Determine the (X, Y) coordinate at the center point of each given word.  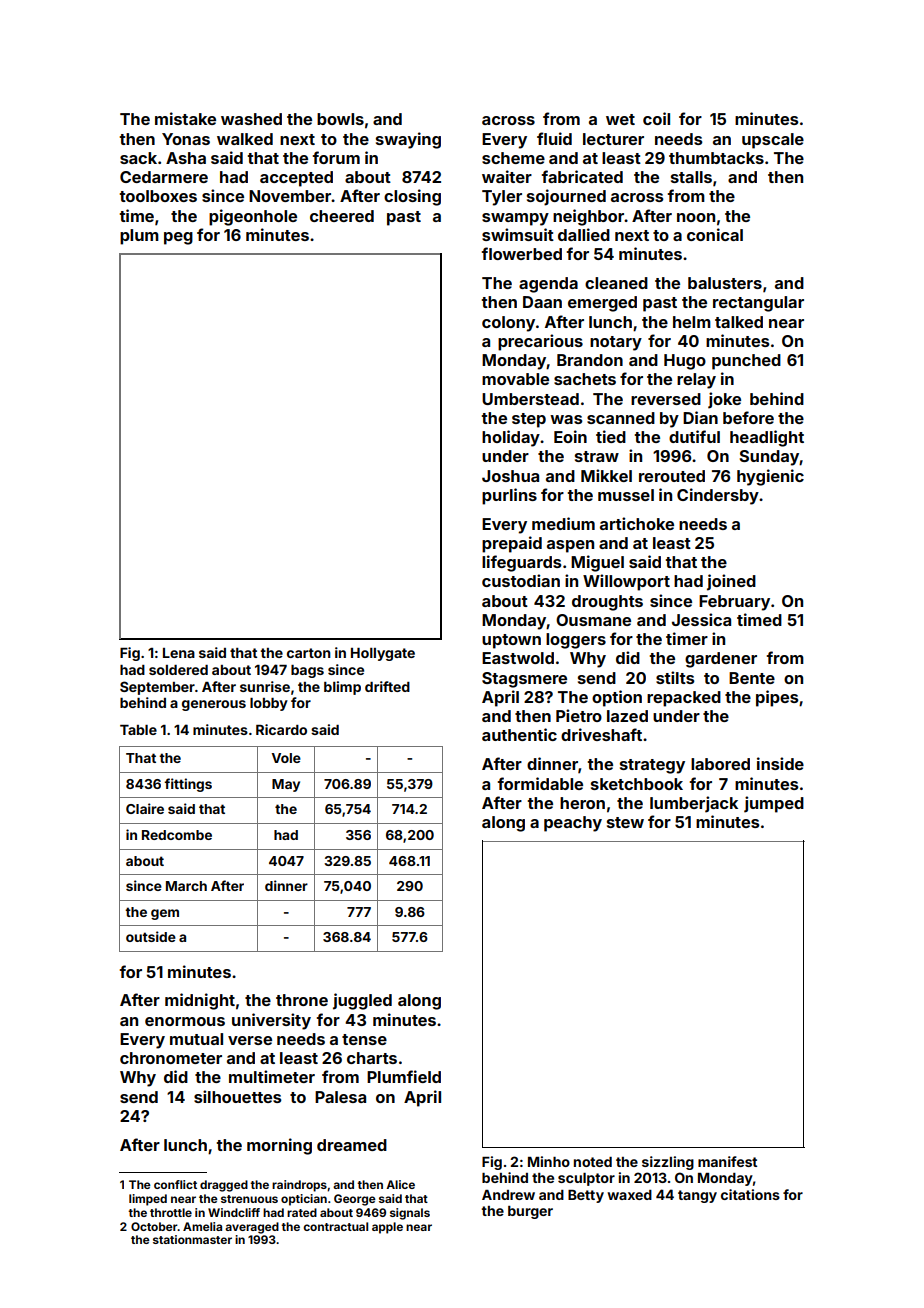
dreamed (352, 1145)
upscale (773, 141)
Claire (145, 808)
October (154, 1226)
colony (508, 324)
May (286, 785)
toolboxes (158, 196)
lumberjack (694, 804)
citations (750, 1194)
